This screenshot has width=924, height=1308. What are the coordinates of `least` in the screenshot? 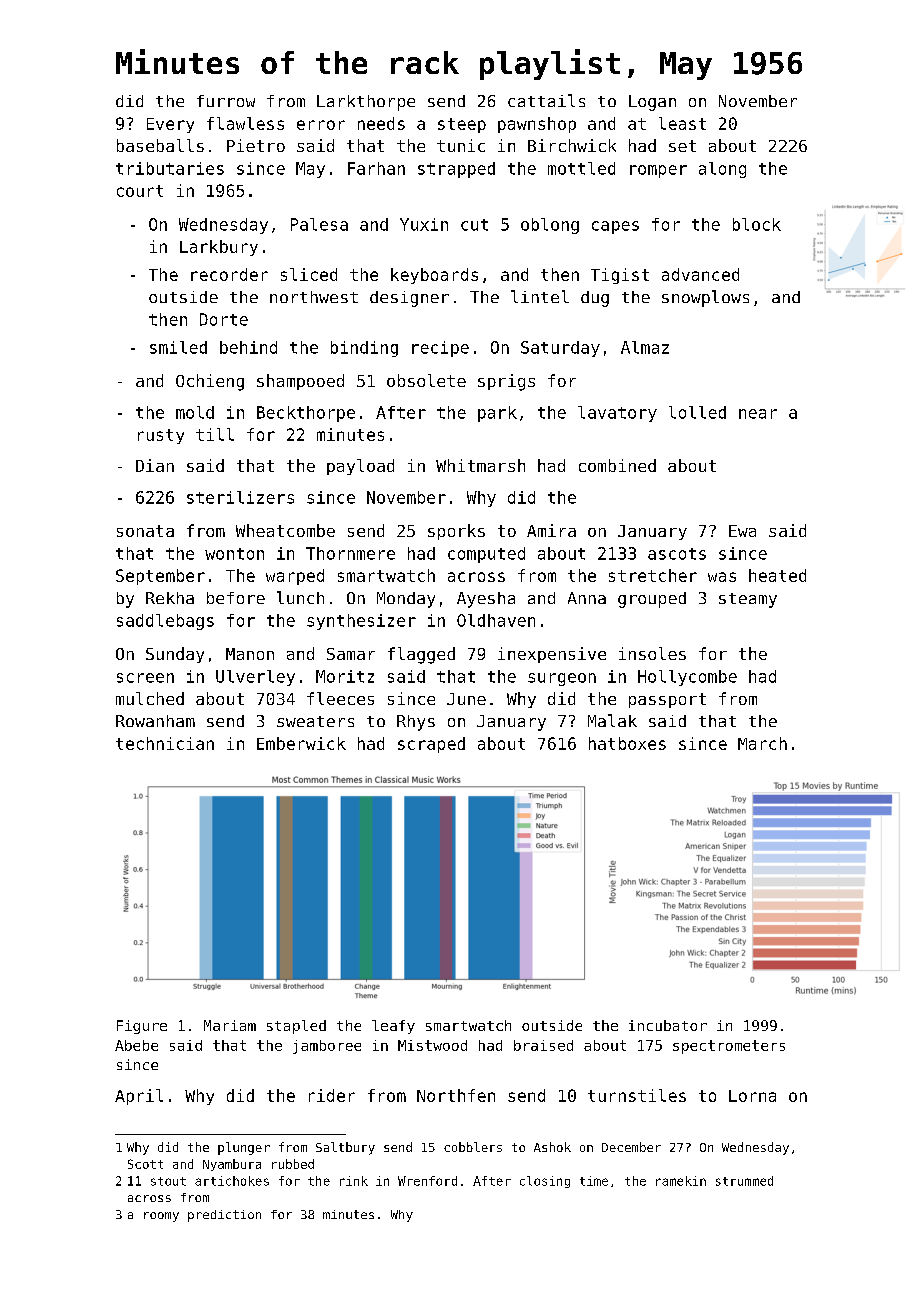 It's located at (682, 123).
